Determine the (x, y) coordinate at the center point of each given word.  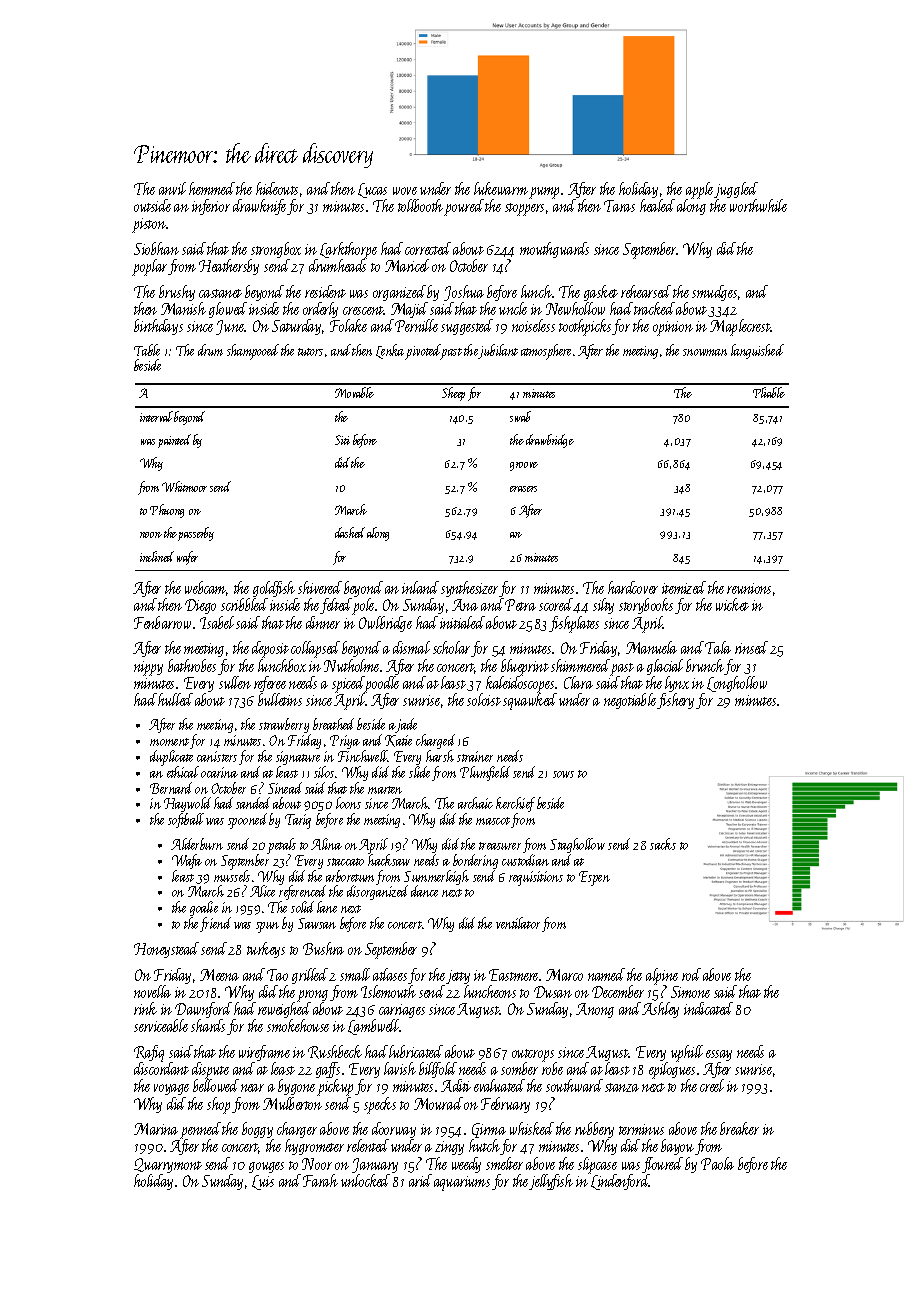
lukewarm (501, 188)
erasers (523, 489)
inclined (157, 556)
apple (700, 190)
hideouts (277, 188)
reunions (749, 588)
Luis (263, 1182)
